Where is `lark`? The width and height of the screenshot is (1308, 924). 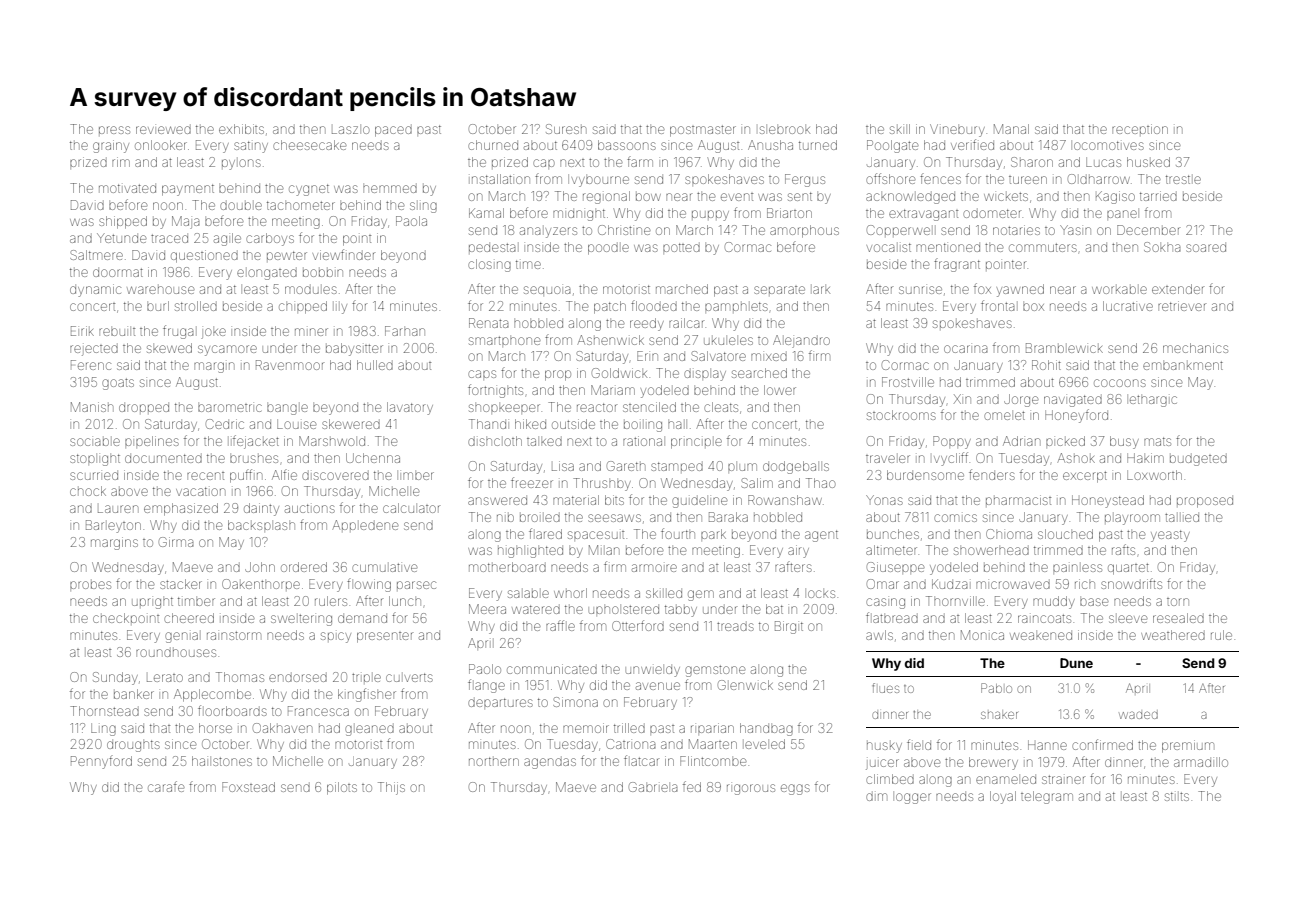 lark is located at coordinates (821, 290).
